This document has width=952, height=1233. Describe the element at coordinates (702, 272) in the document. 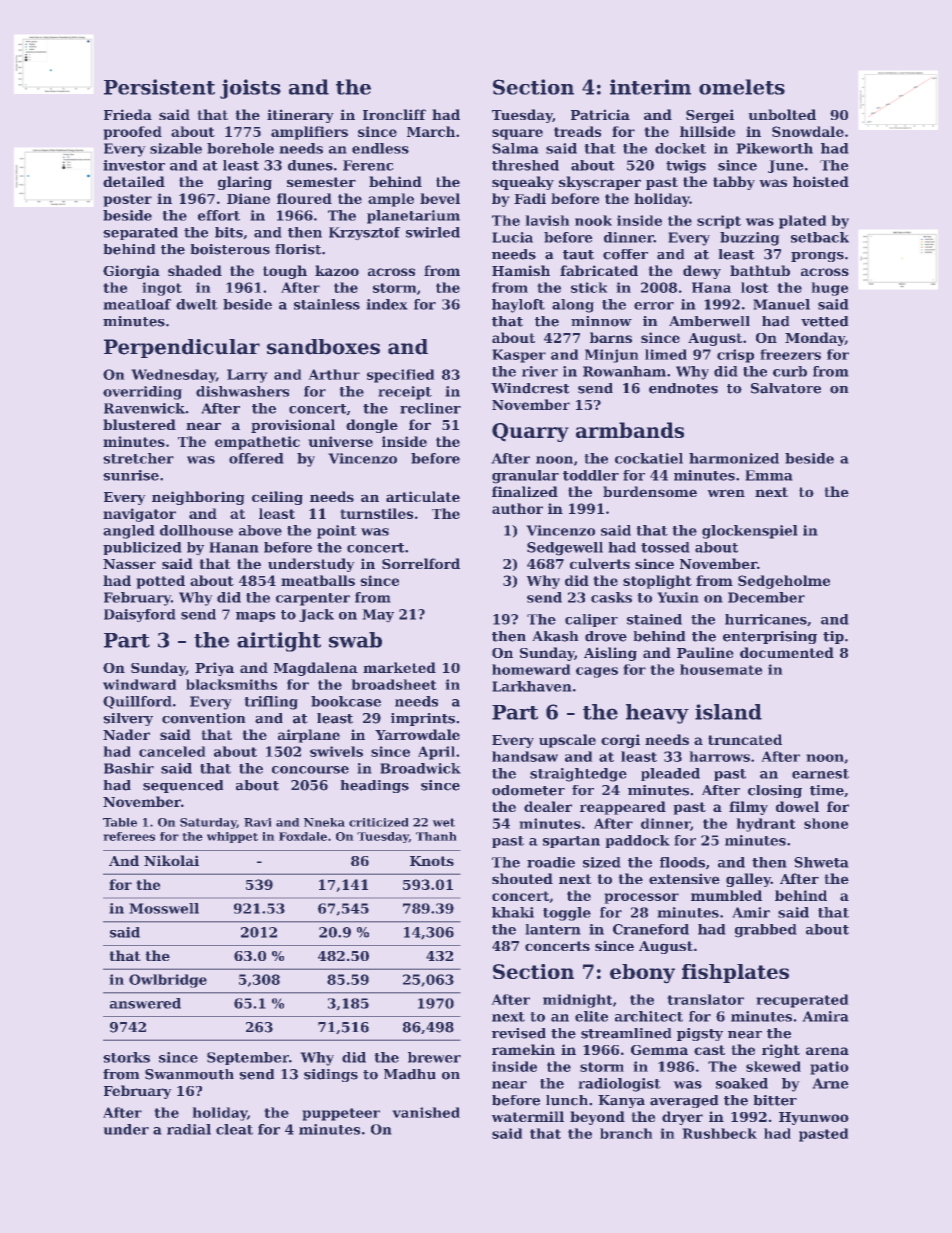

I see `dewy` at that location.
